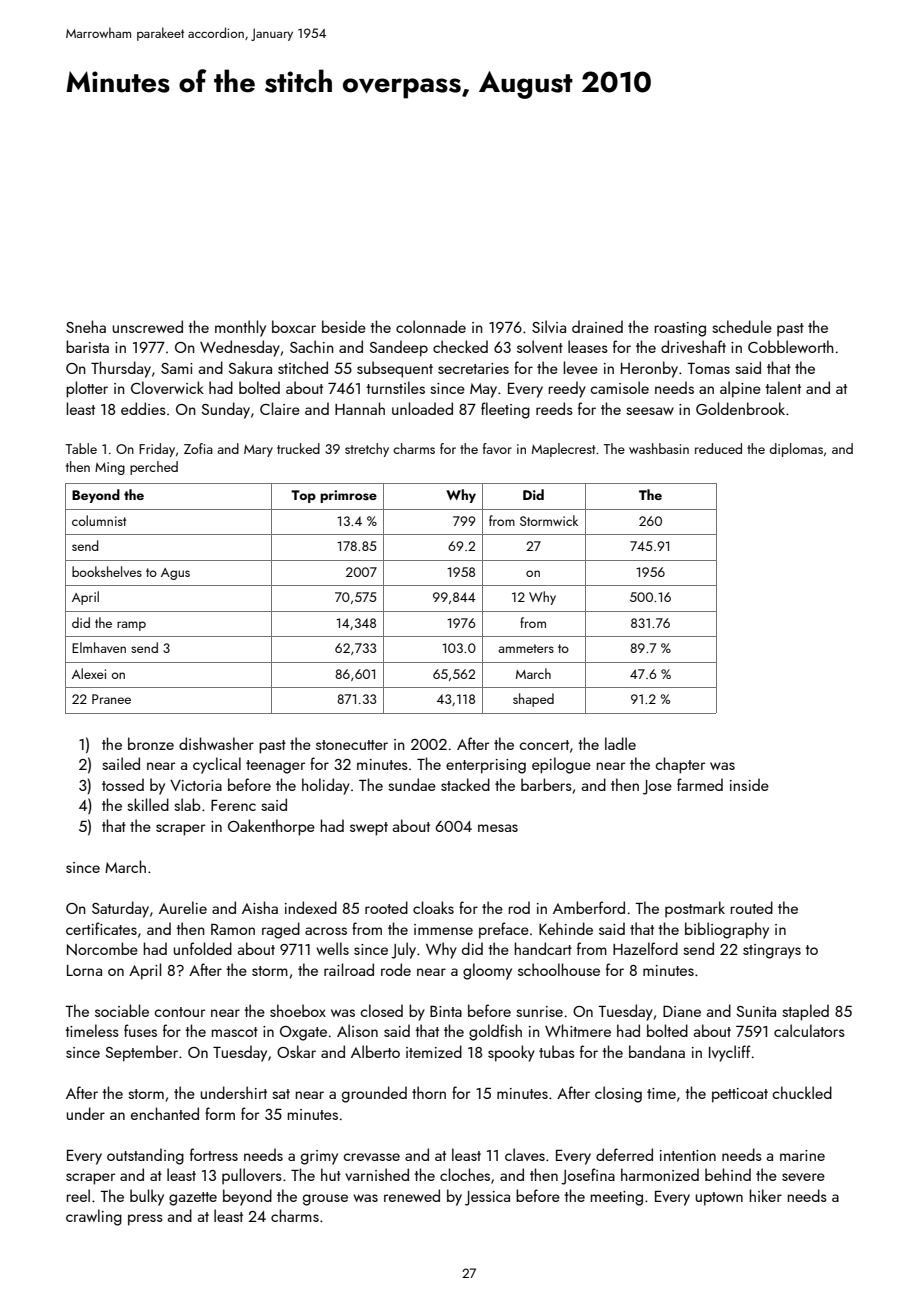 This screenshot has height=1308, width=924. Describe the element at coordinates (772, 951) in the screenshot. I see `stingrays` at that location.
